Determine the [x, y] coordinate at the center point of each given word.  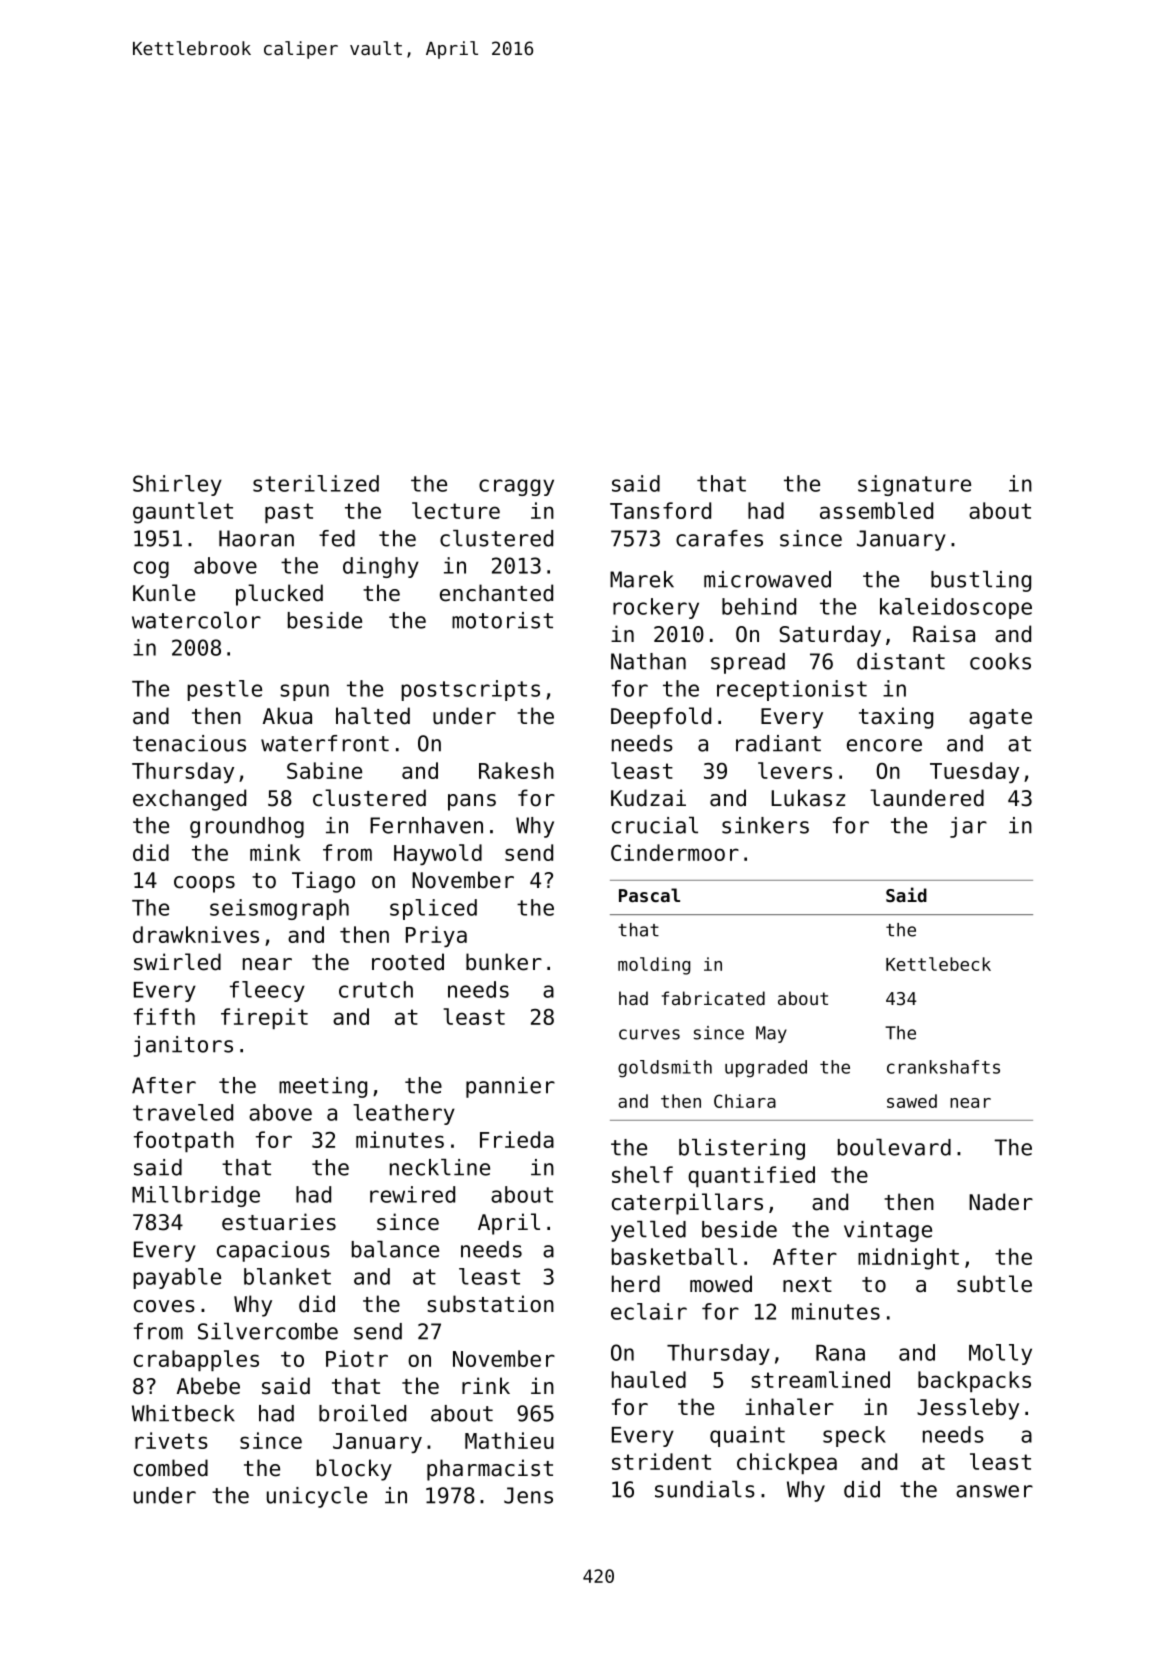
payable [177, 1278]
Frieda [517, 1139]
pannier [510, 1087]
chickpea [787, 1463]
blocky [354, 1470]
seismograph [279, 909]
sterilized [316, 483]
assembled [876, 510]
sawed [912, 1101]
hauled [649, 1379]
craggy [516, 487]
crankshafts [943, 1067]
